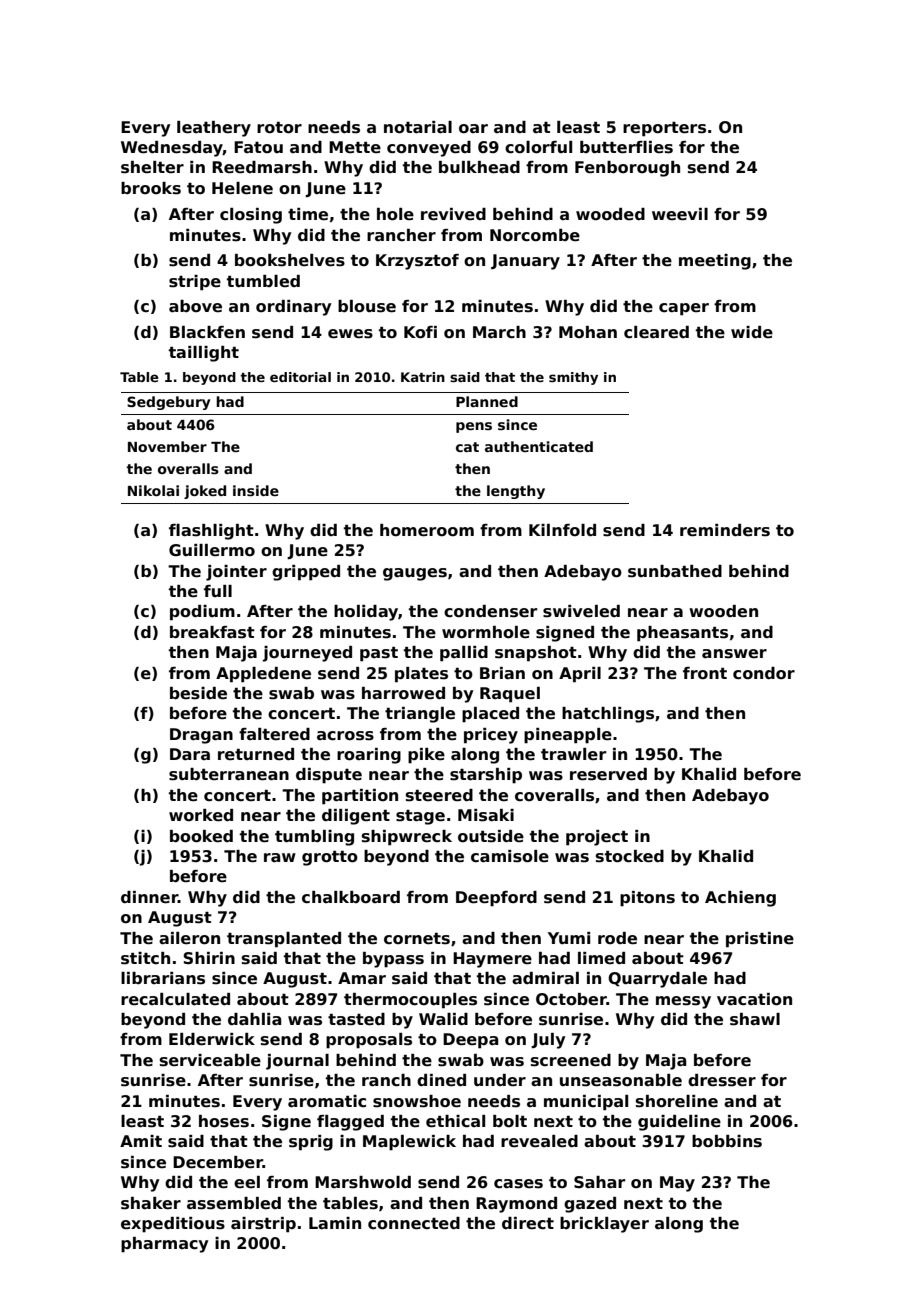  What do you see at coordinates (410, 1001) in the page?
I see `thermocouples` at bounding box center [410, 1001].
